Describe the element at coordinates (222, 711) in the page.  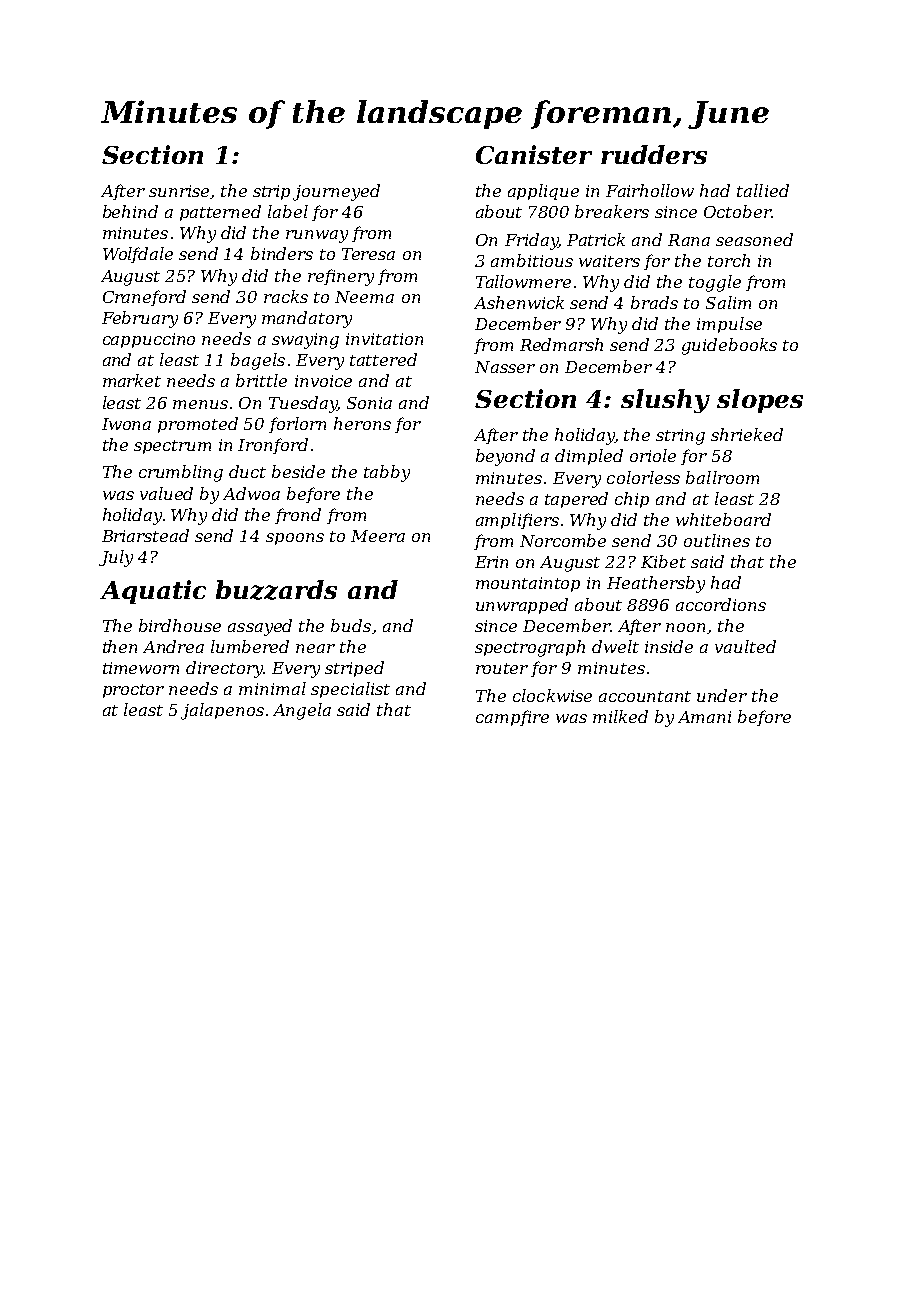
I see `jalapenos` at that location.
